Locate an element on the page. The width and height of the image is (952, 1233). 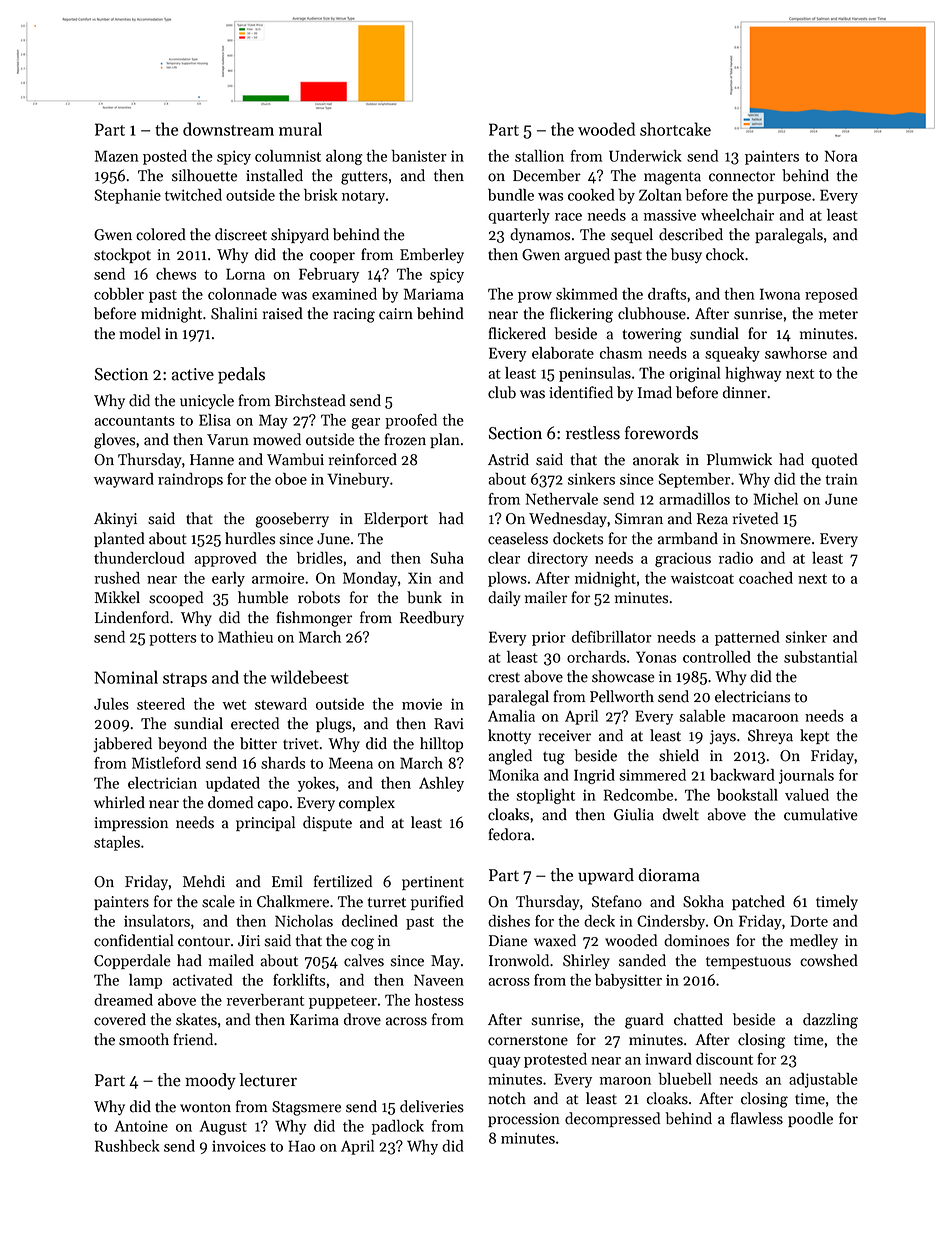
flawless is located at coordinates (757, 1118).
